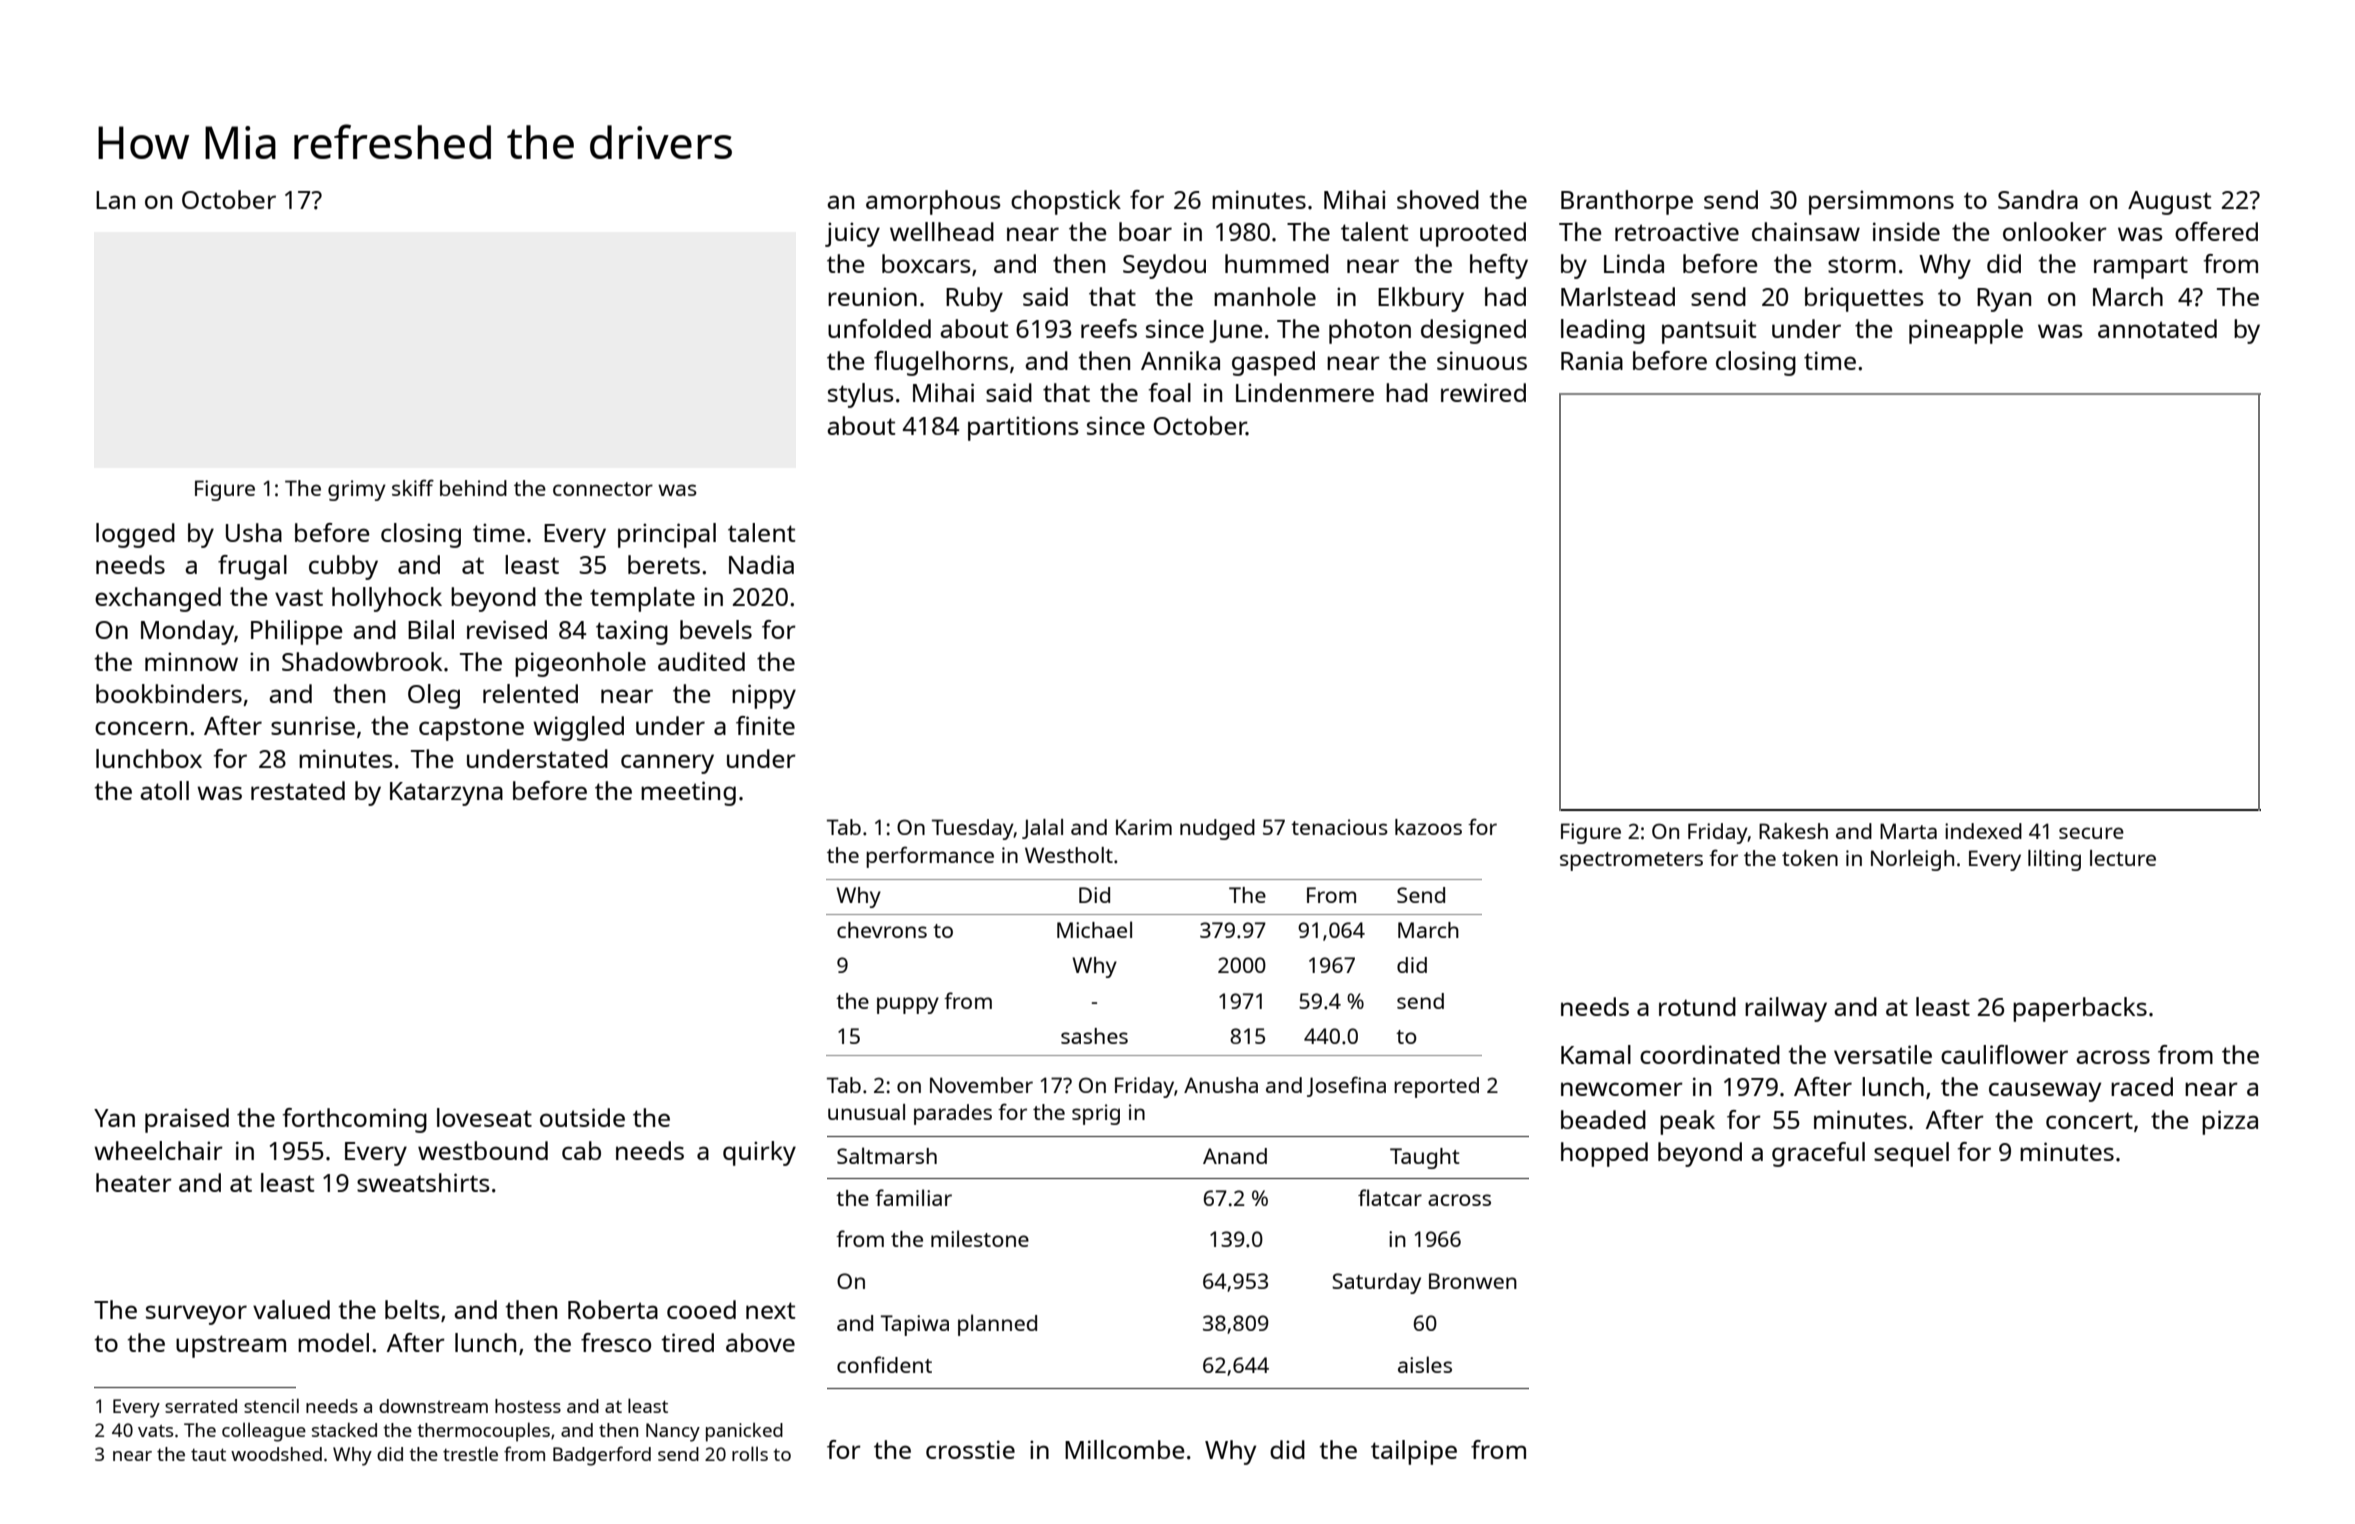 This screenshot has width=2355, height=1524. I want to click on chopstick, so click(1066, 202).
